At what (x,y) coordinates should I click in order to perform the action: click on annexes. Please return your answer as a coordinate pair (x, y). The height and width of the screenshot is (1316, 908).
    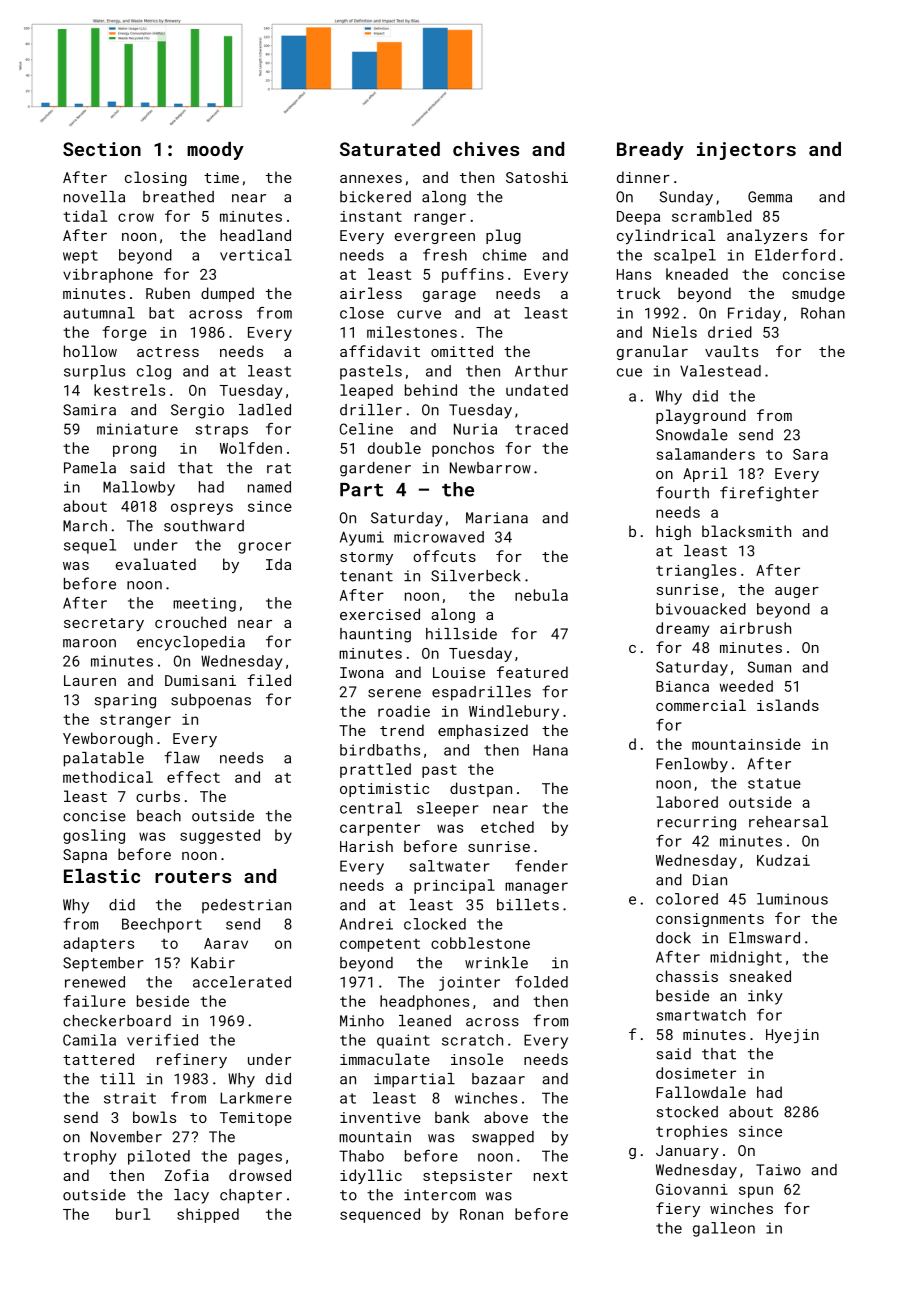
    Looking at the image, I should click on (371, 179).
